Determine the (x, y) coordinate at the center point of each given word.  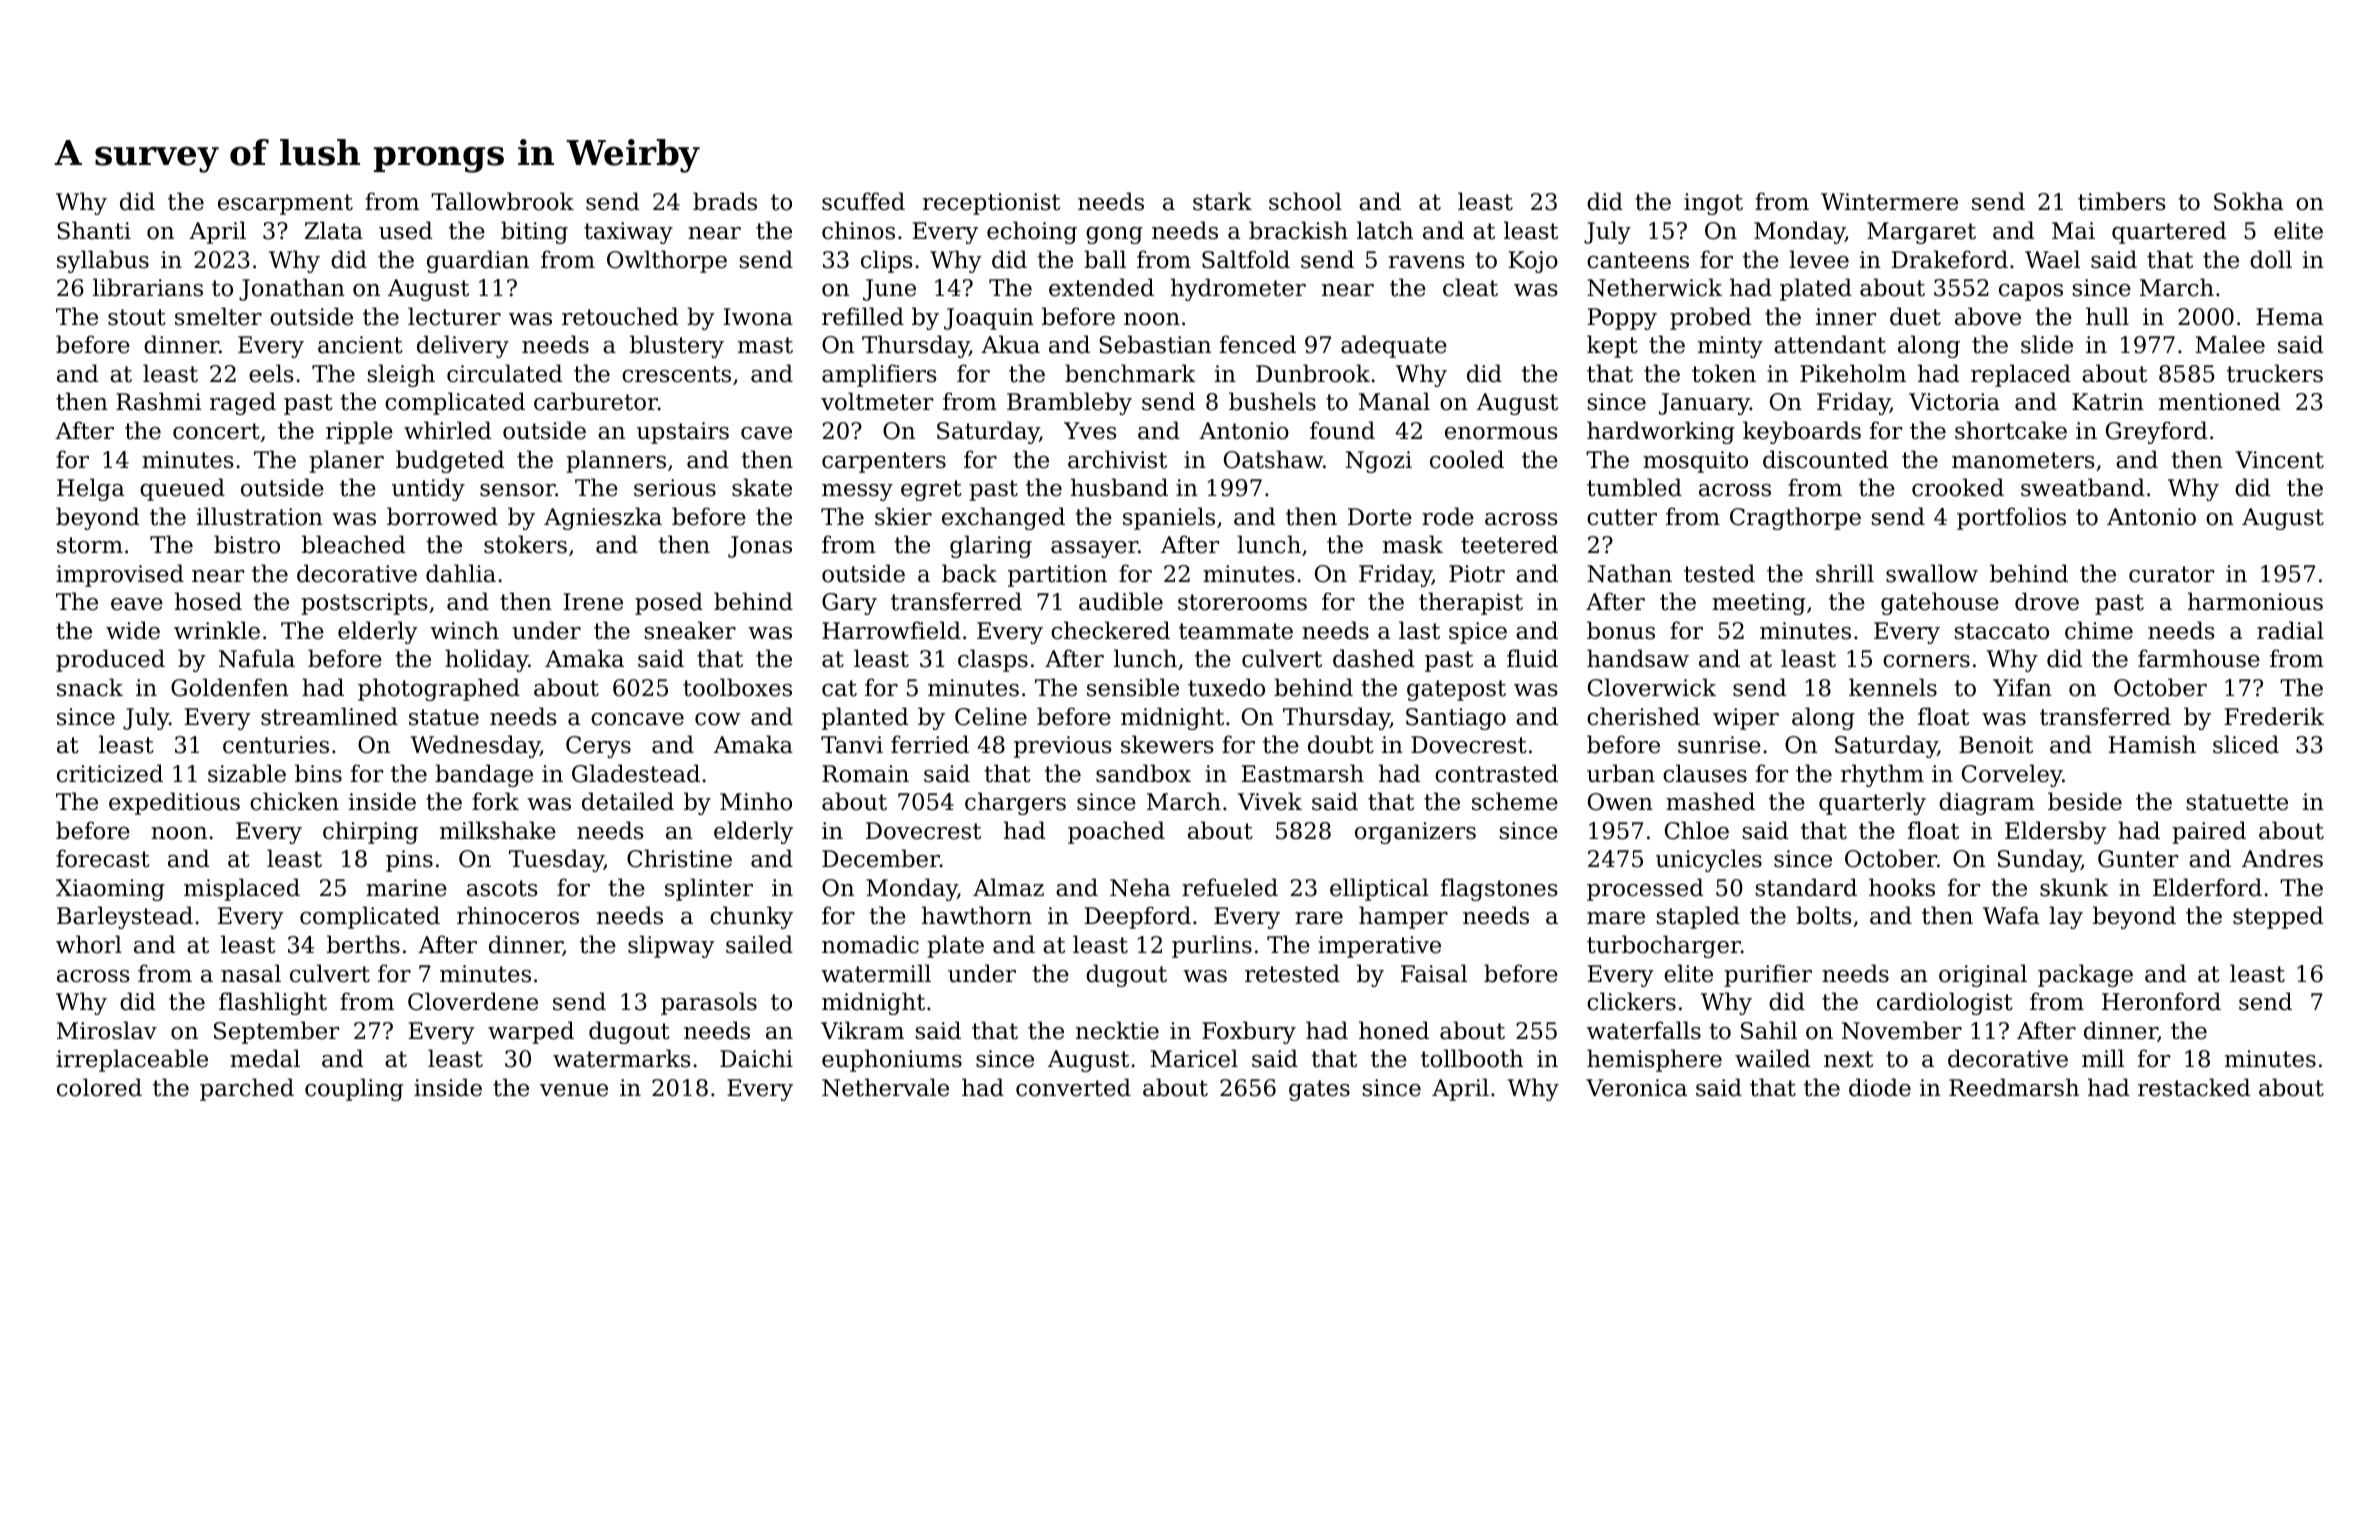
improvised (120, 575)
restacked (2194, 1087)
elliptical (1379, 889)
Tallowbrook (502, 201)
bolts (1823, 915)
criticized (110, 773)
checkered (1110, 630)
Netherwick (1654, 287)
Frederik (2274, 716)
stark (1222, 201)
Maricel (1194, 1058)
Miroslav (107, 1030)
